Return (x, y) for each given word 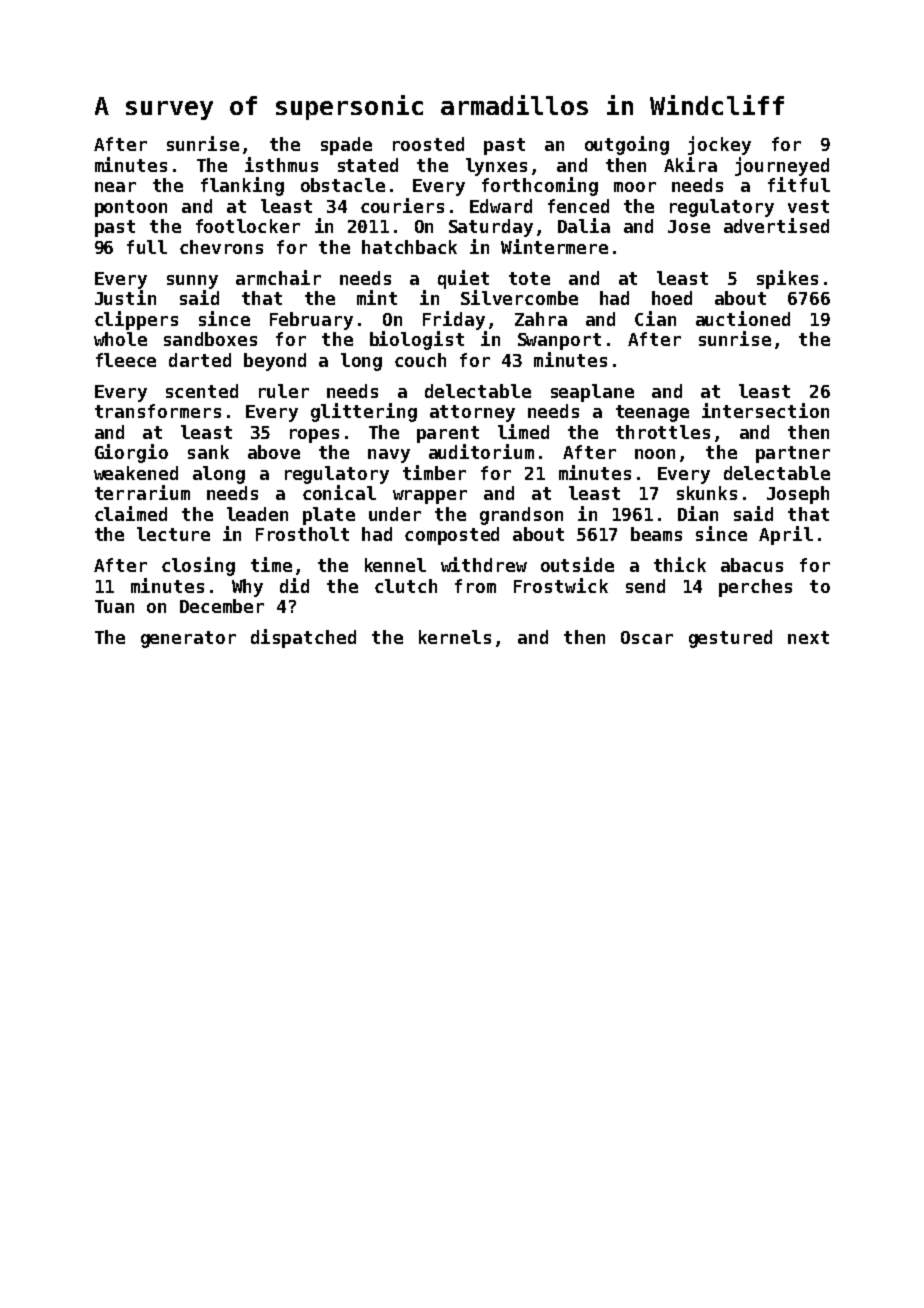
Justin (125, 297)
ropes (314, 436)
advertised (776, 225)
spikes (787, 279)
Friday (454, 320)
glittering (364, 412)
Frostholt (302, 534)
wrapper (430, 497)
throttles (663, 432)
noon (655, 454)
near (115, 187)
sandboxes (210, 339)
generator (188, 639)
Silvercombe (519, 297)
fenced (578, 206)
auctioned (743, 318)
